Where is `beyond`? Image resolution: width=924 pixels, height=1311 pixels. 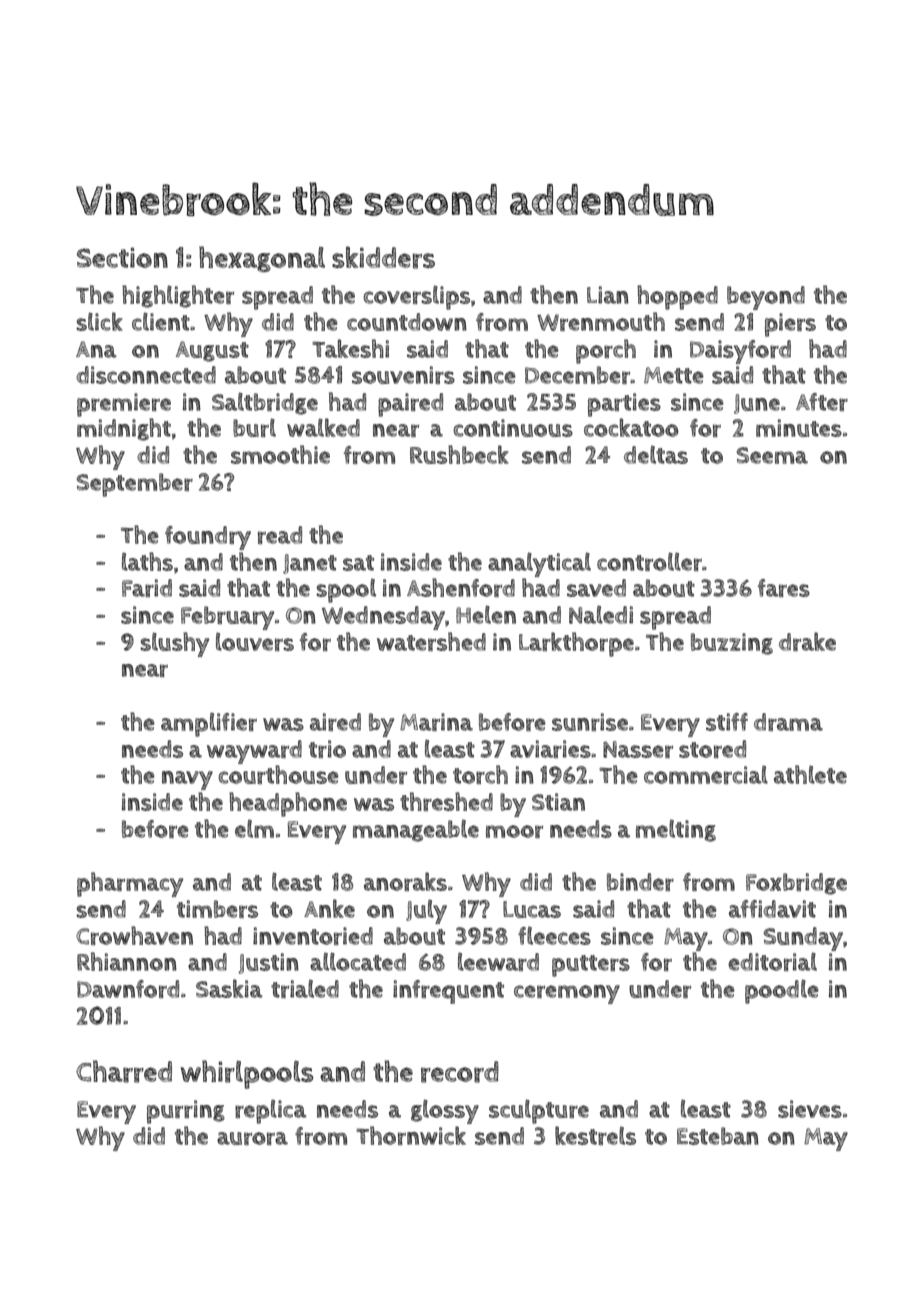 beyond is located at coordinates (766, 298).
